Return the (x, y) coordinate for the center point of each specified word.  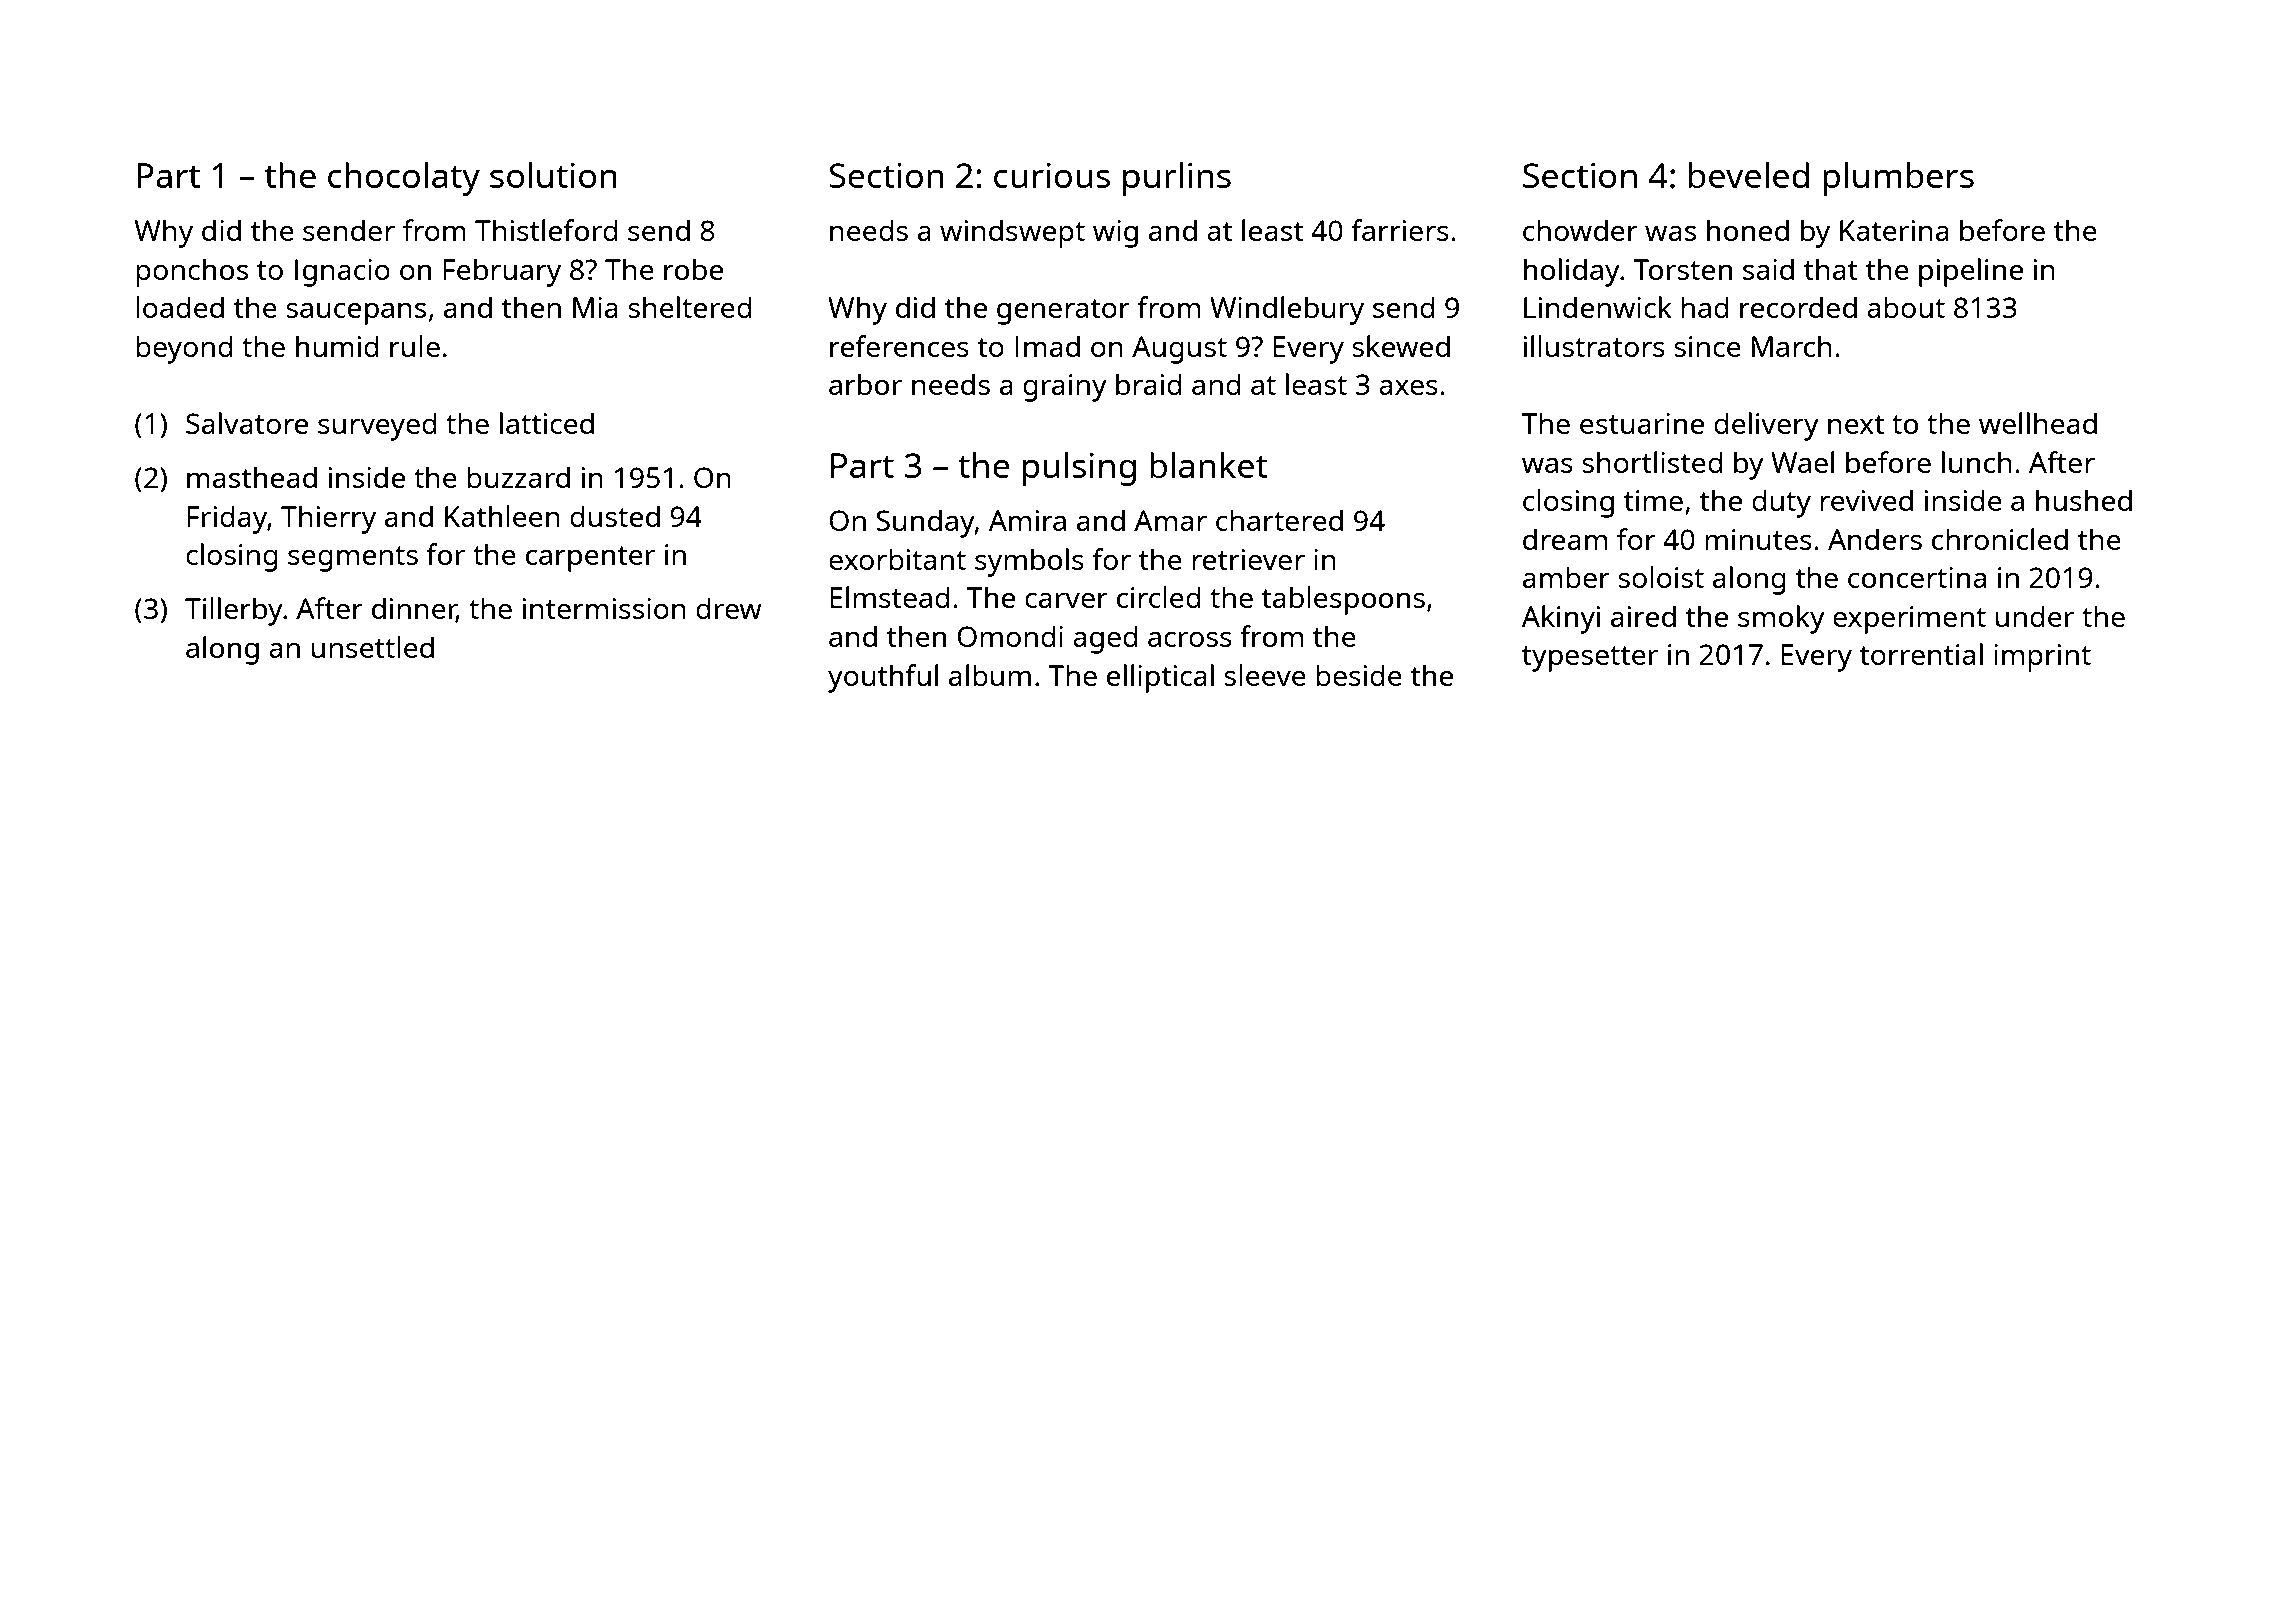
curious (1052, 175)
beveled (1749, 175)
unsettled (373, 647)
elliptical (1160, 678)
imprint (2042, 658)
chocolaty (404, 179)
